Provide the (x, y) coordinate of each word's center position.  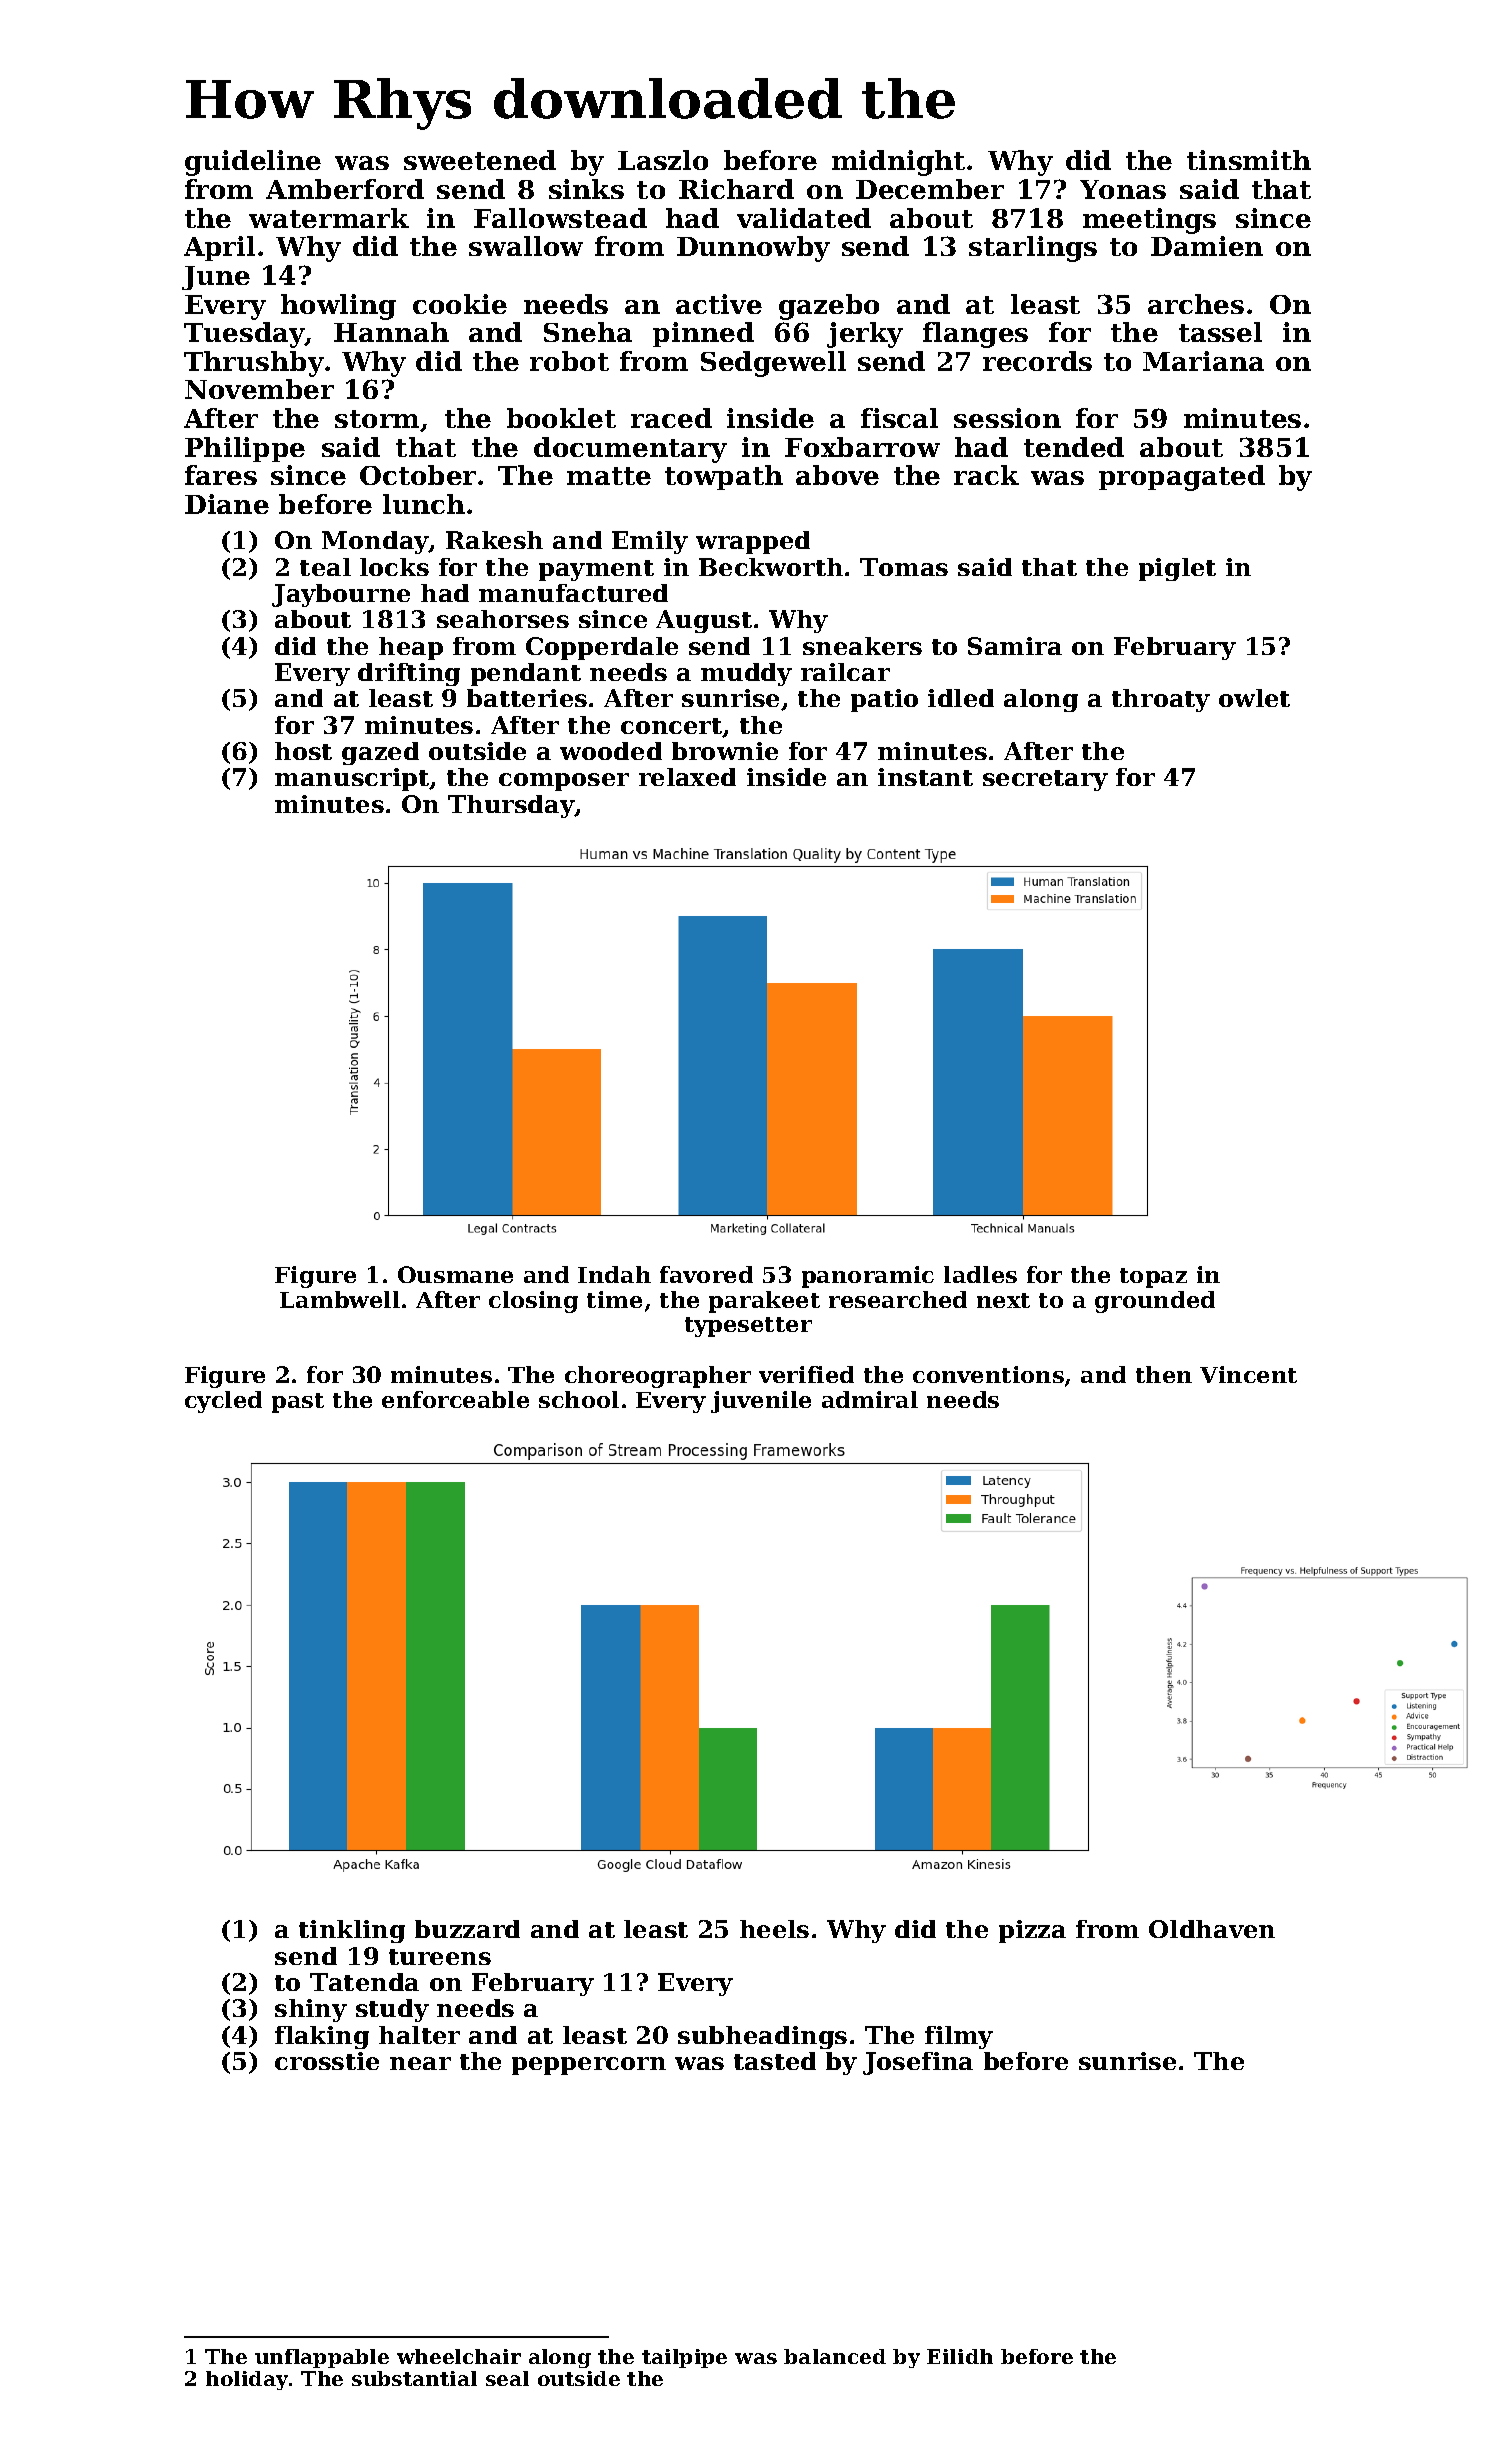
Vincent (1248, 1374)
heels (774, 1929)
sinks (586, 189)
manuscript (352, 779)
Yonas (1123, 189)
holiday (247, 2380)
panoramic (868, 1277)
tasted (775, 2061)
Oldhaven (1212, 1929)
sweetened (480, 160)
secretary (1045, 780)
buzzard (467, 1929)
